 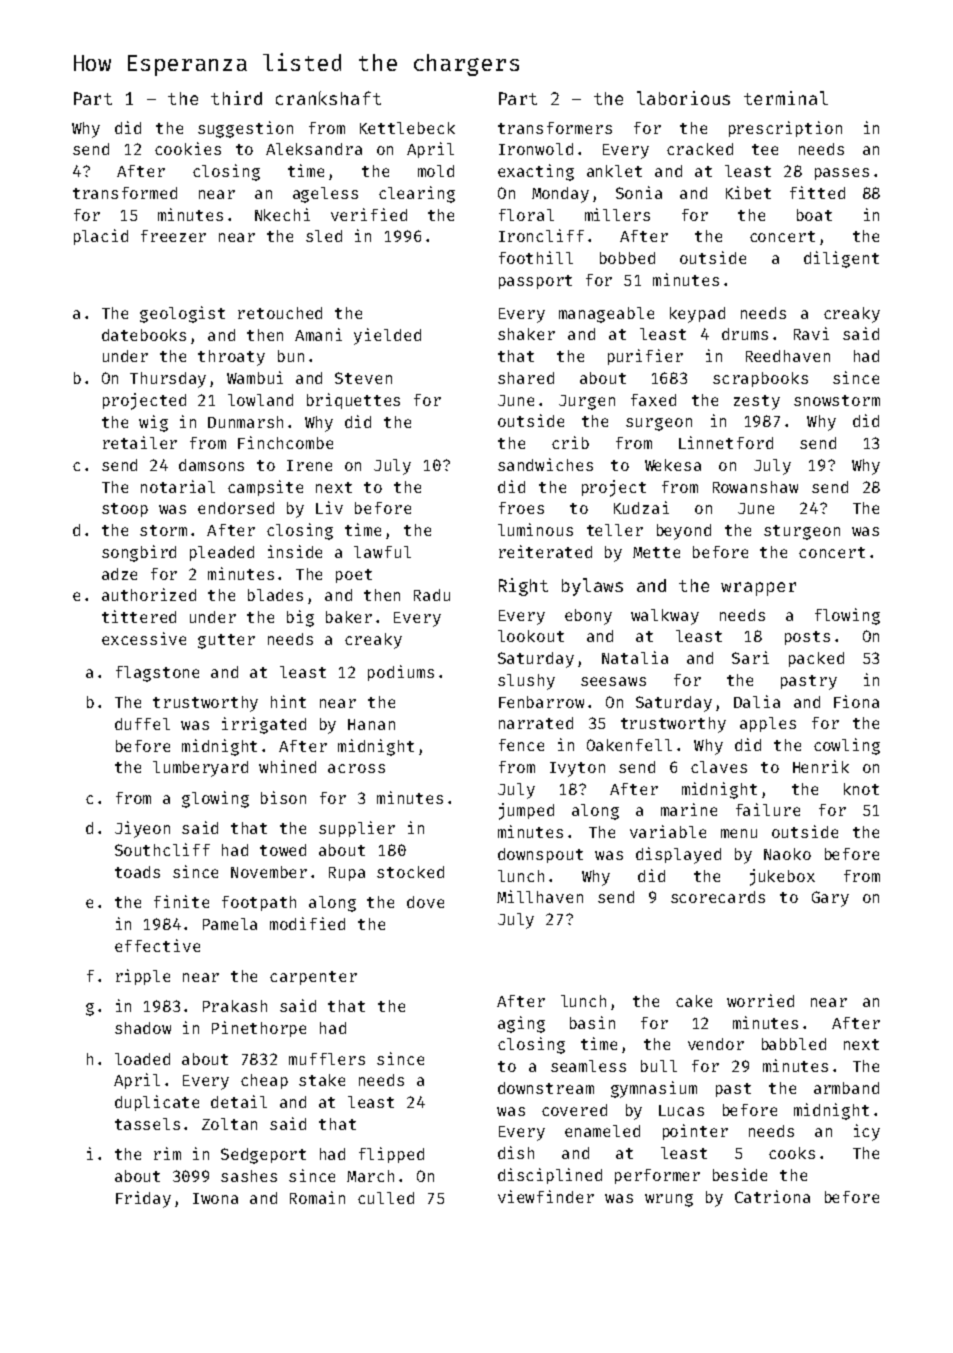 What do you see at coordinates (540, 896) in the image?
I see `Millhaven` at bounding box center [540, 896].
